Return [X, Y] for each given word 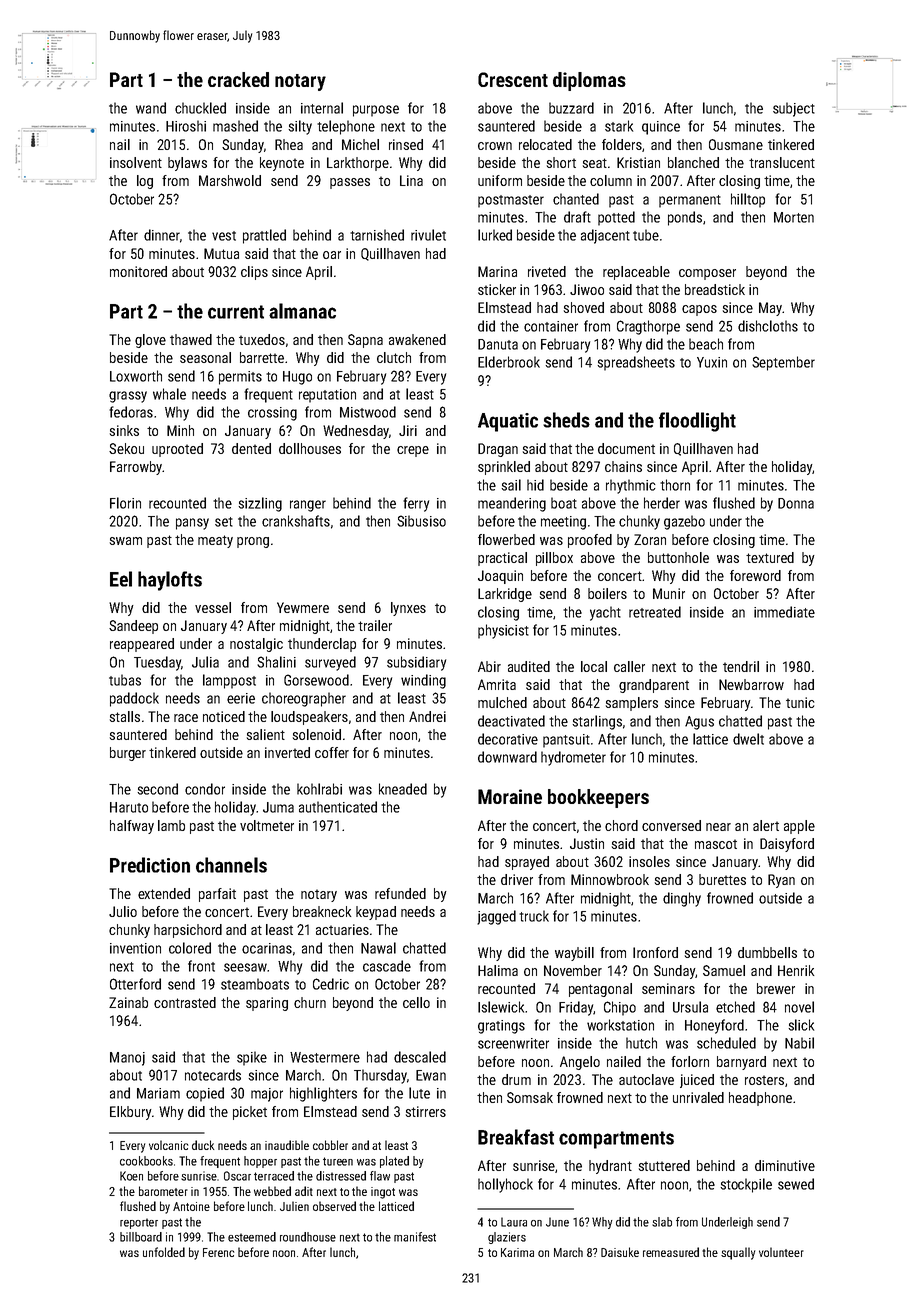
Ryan [781, 881]
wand [151, 108]
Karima [517, 1252]
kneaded [403, 789]
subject [794, 109]
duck [203, 1145]
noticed [224, 716]
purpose [376, 111]
